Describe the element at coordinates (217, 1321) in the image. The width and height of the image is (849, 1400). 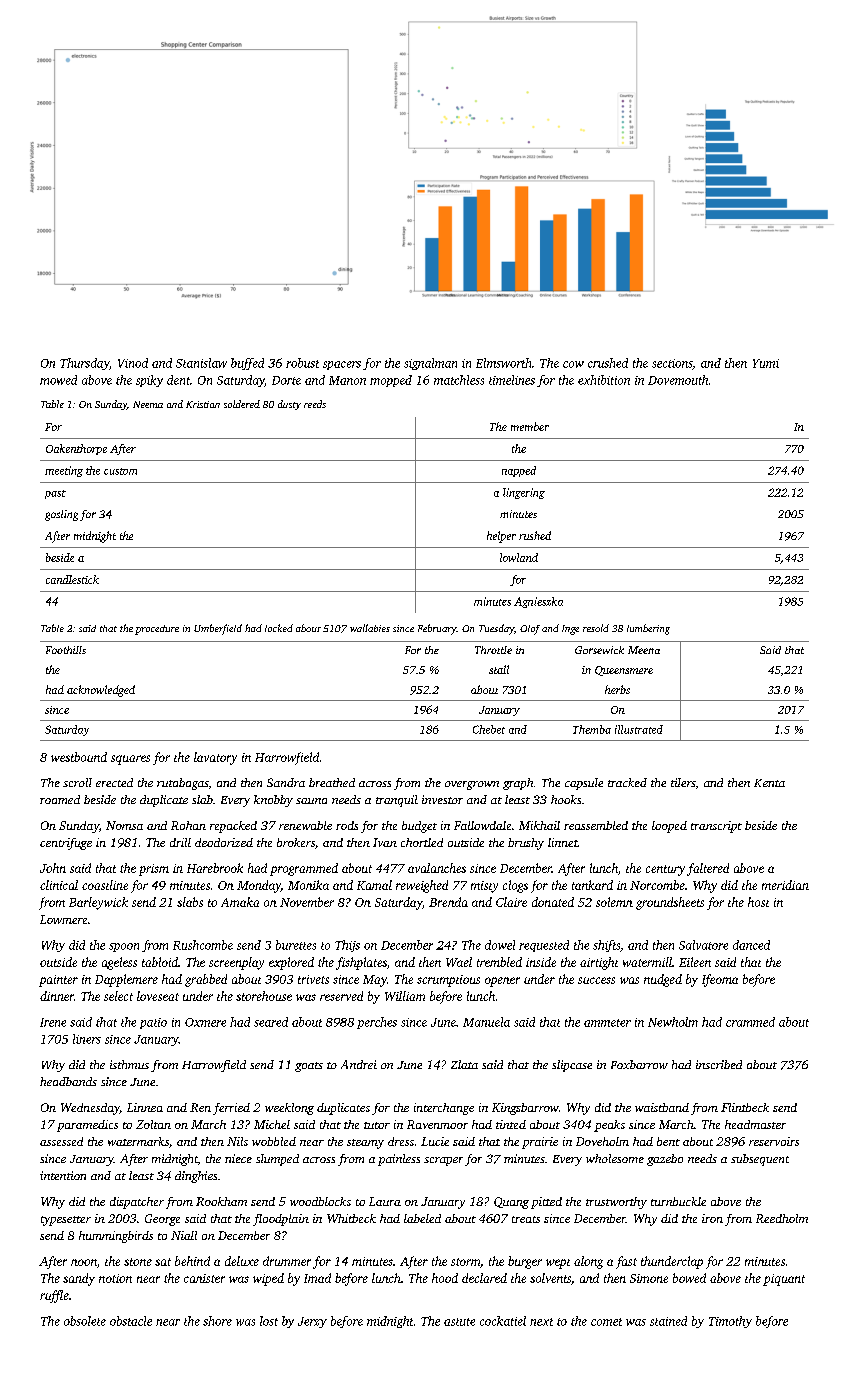
I see `shore` at that location.
